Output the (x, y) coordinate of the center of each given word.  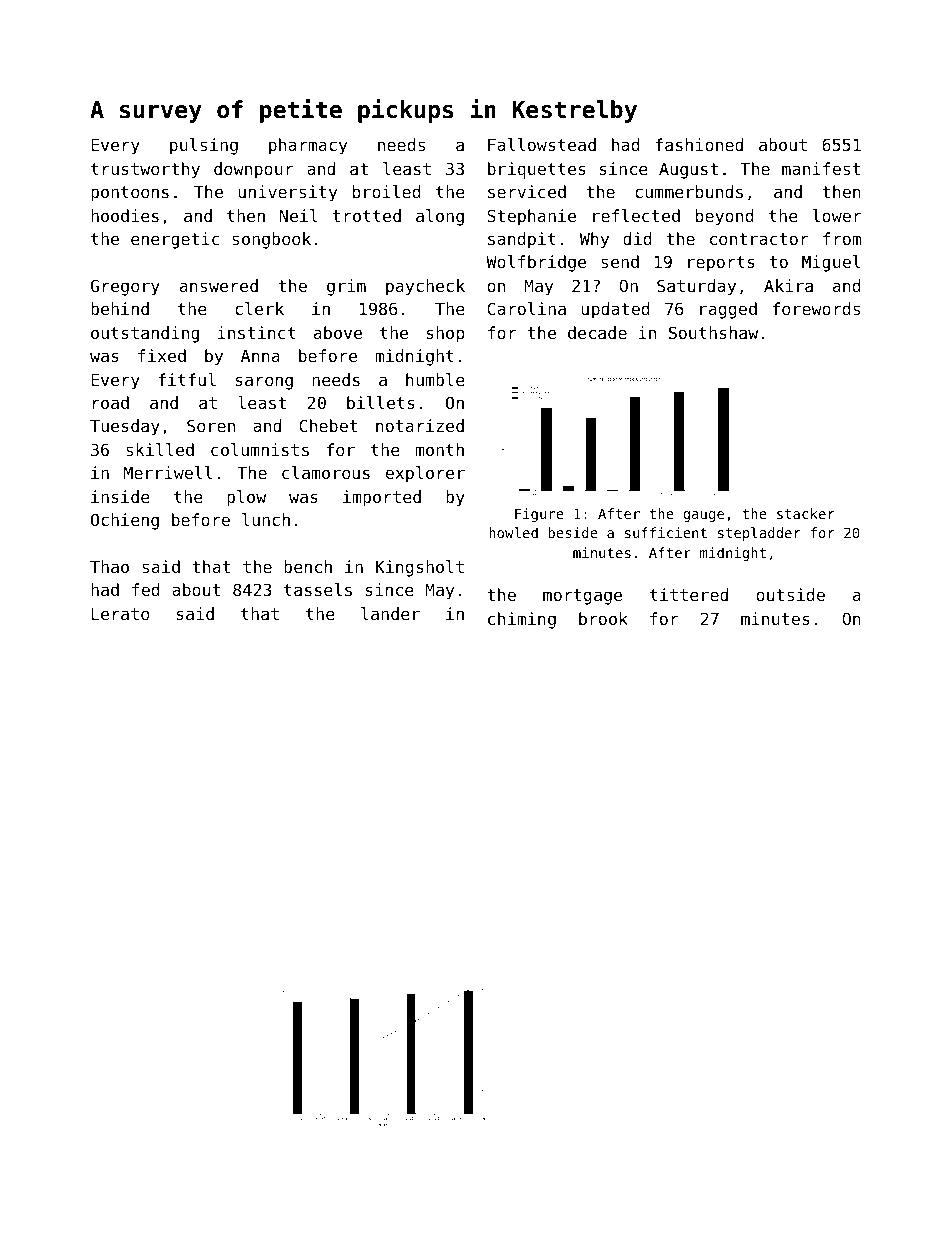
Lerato (120, 614)
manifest (821, 168)
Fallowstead (542, 144)
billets (381, 402)
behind (120, 308)
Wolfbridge (536, 263)
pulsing (204, 146)
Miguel (831, 263)
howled (513, 532)
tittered (689, 594)
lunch (266, 519)
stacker (806, 513)
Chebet (328, 425)
